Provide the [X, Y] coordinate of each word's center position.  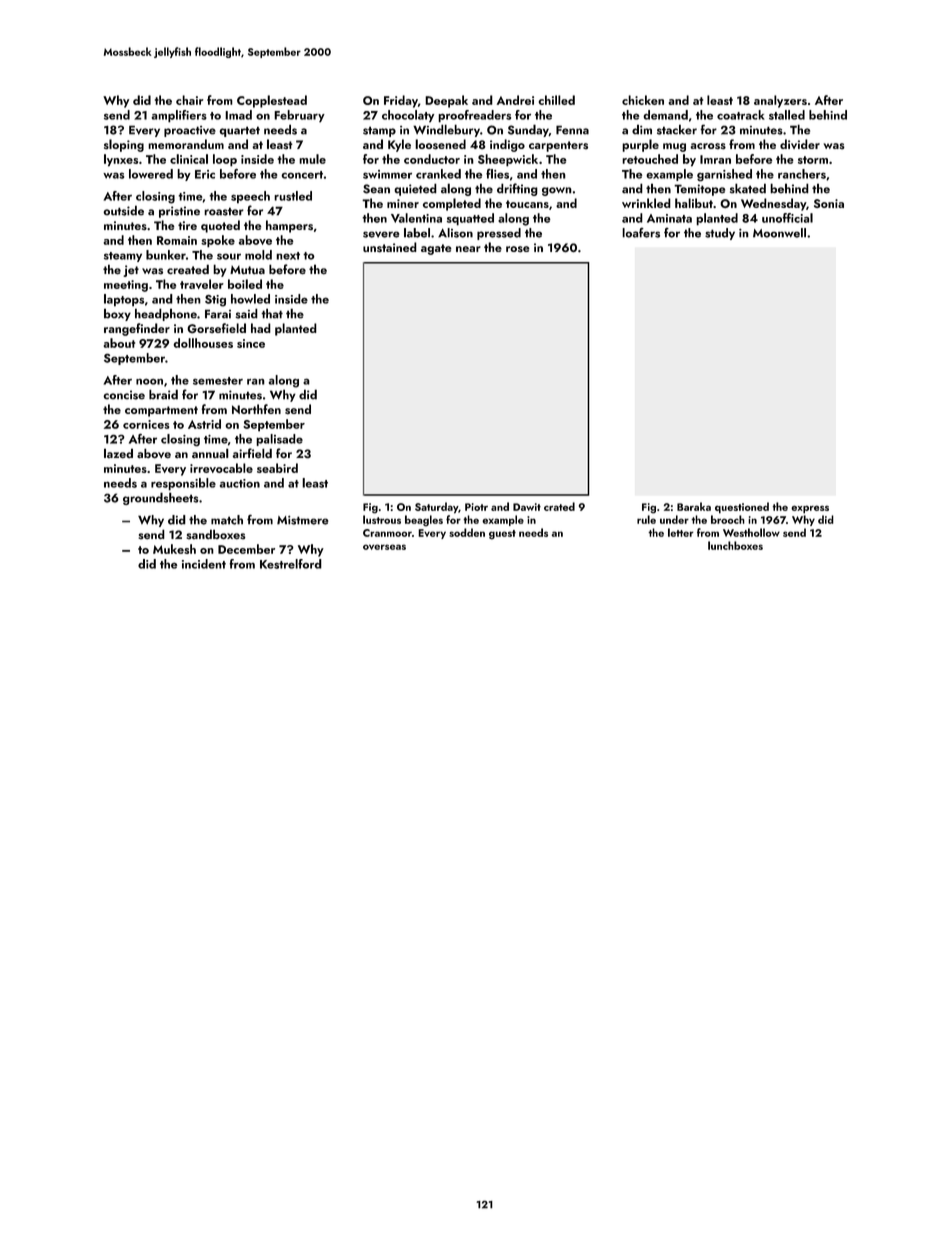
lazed [118, 453]
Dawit [527, 507]
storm [813, 160]
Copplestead [272, 101]
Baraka [694, 506]
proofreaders [474, 116]
